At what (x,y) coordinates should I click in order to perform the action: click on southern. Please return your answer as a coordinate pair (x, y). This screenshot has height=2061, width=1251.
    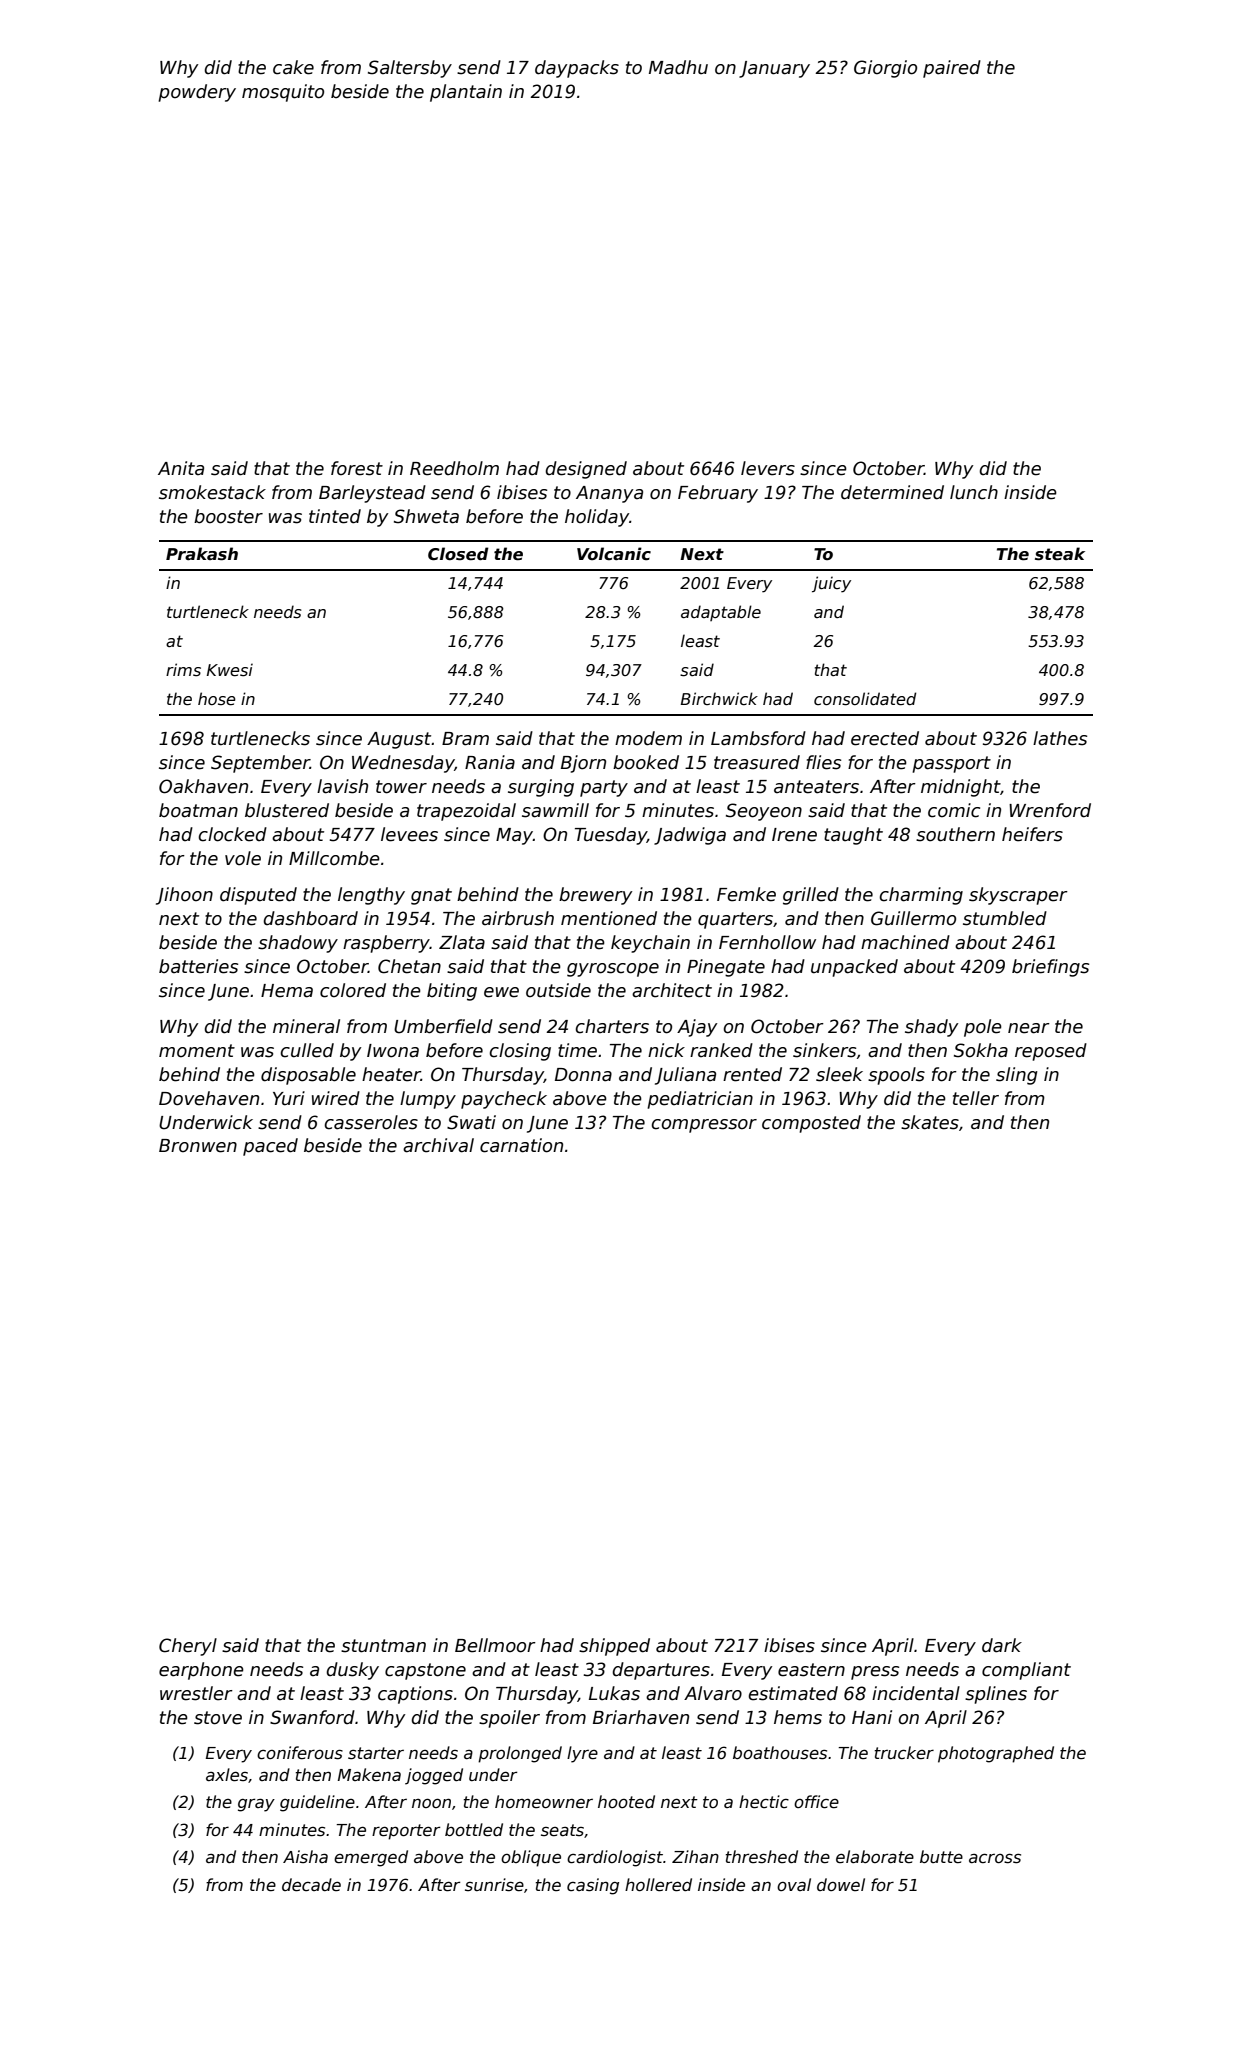
    Looking at the image, I should click on (955, 834).
